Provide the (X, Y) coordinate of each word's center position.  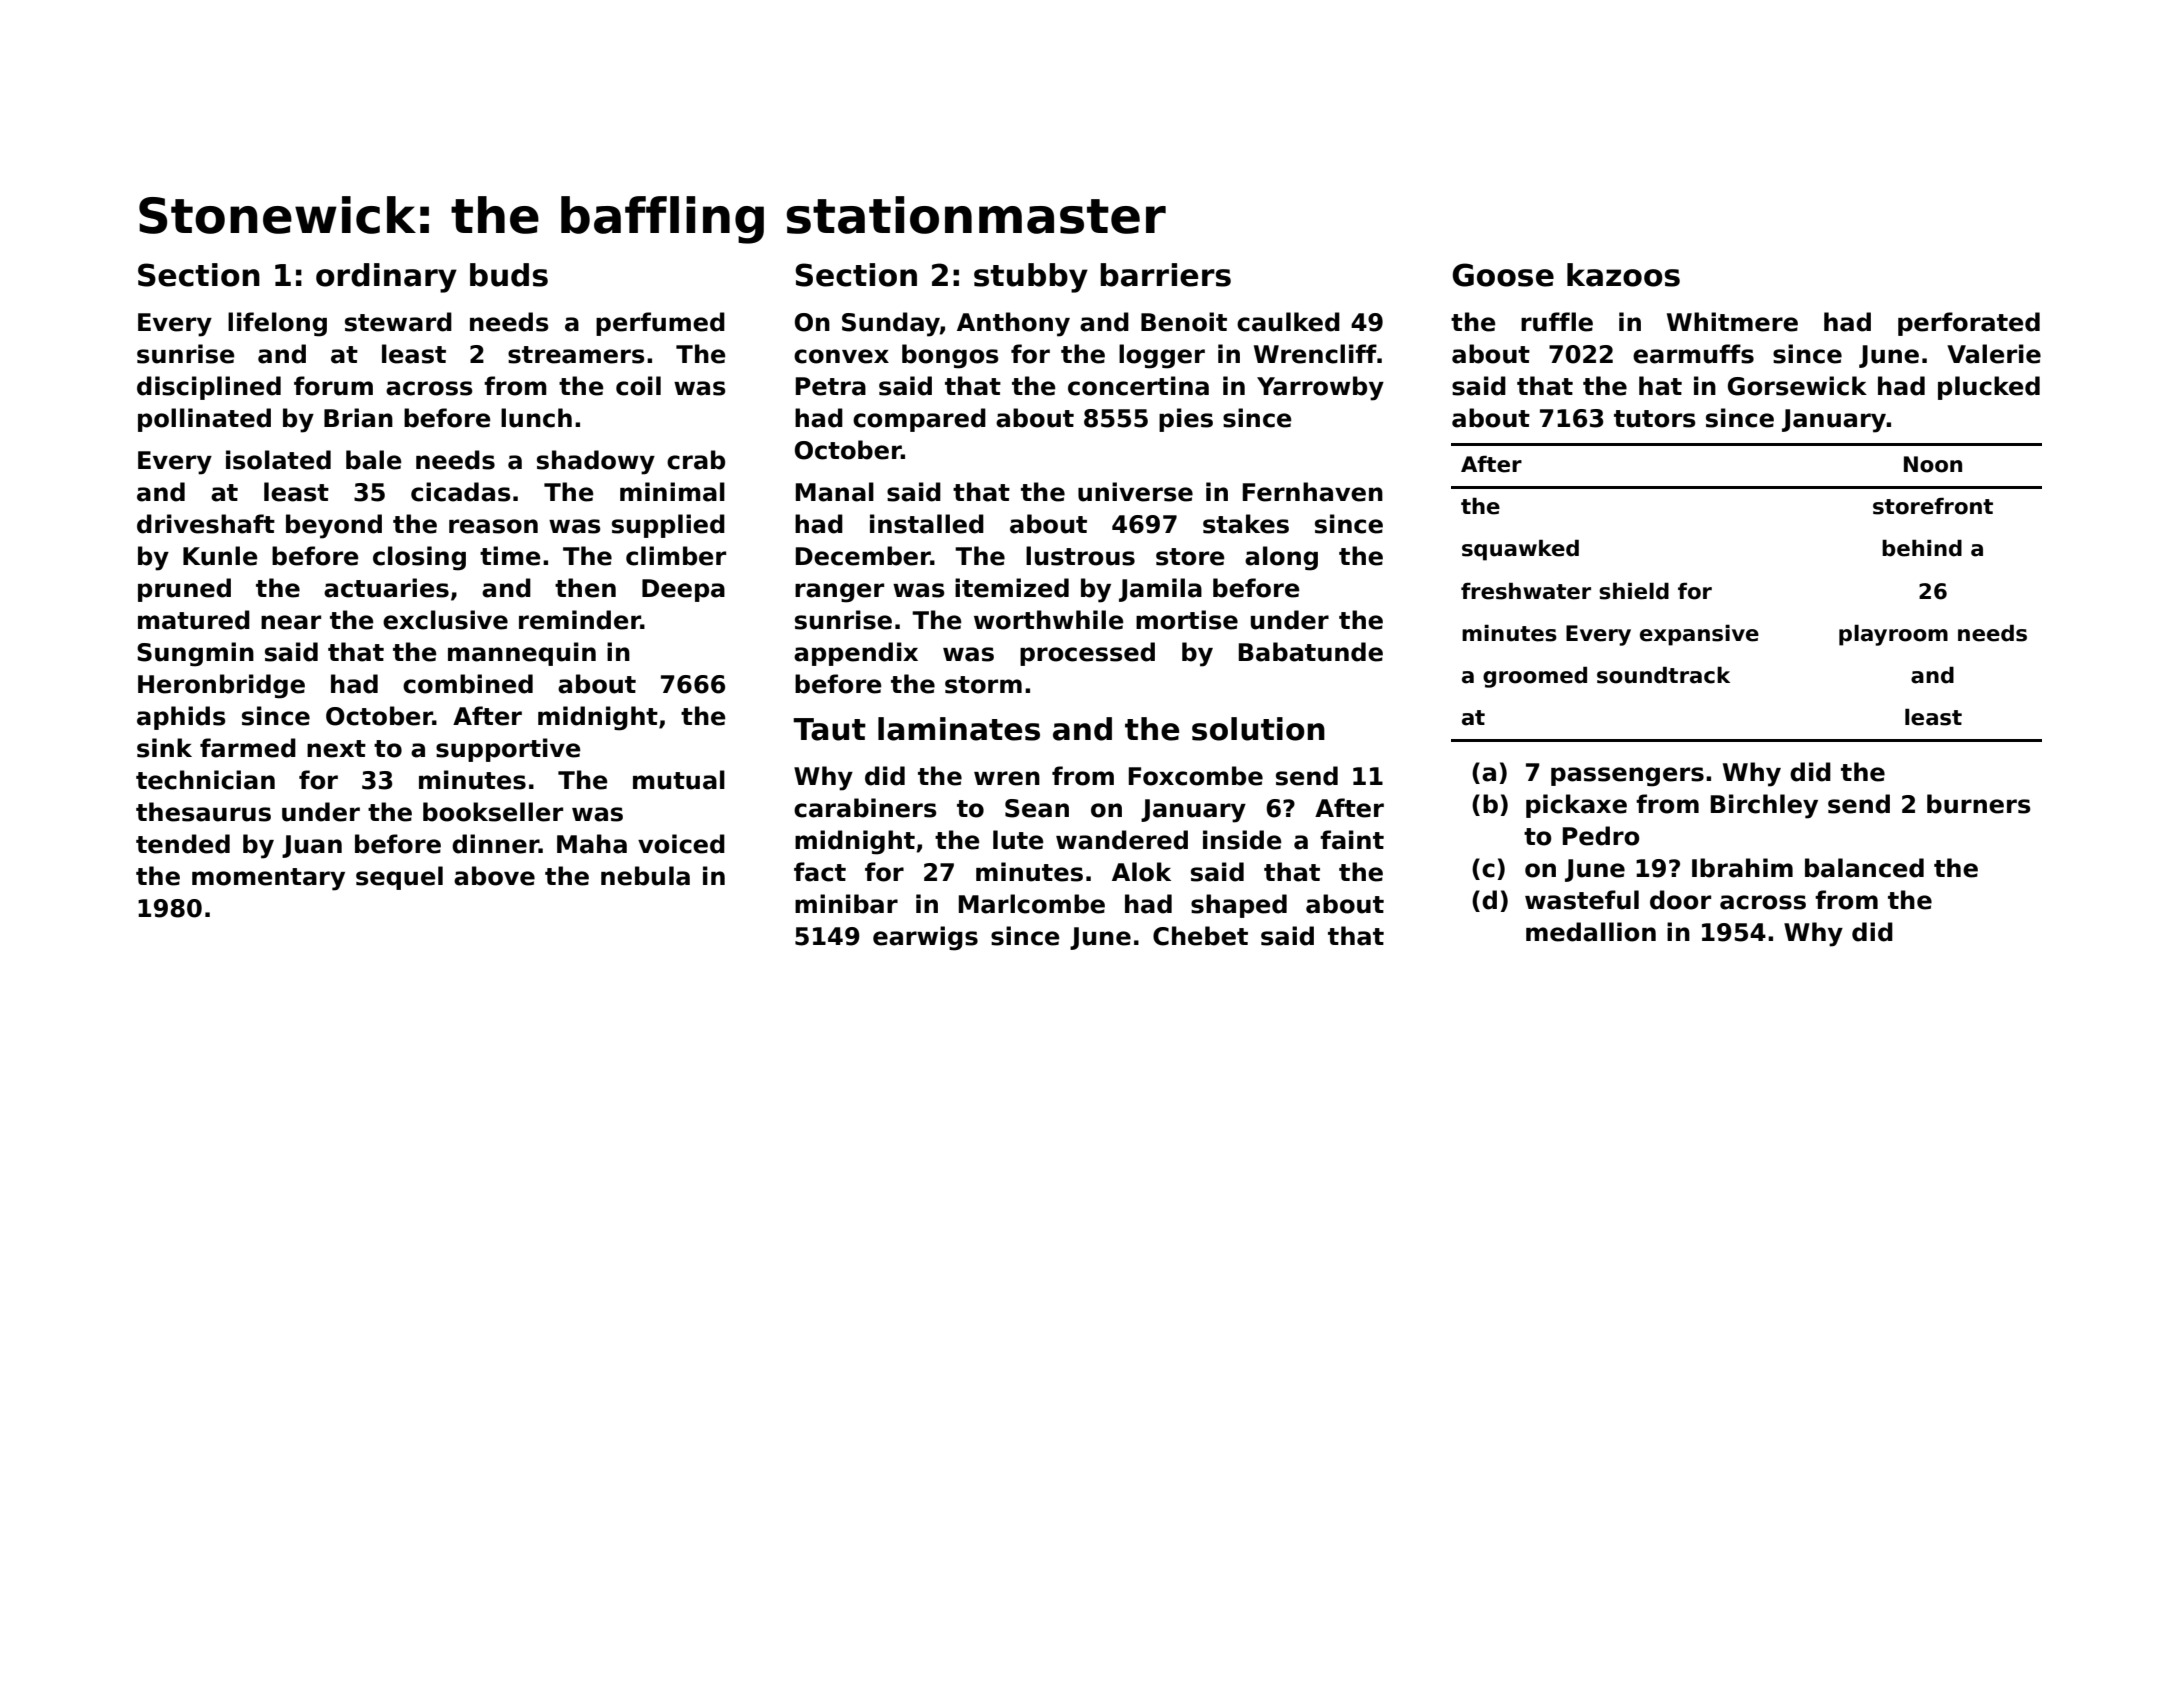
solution (1258, 729)
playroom (1893, 635)
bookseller (493, 812)
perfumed (660, 324)
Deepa (683, 590)
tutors (1655, 419)
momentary (268, 879)
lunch (536, 418)
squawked (1520, 550)
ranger (839, 593)
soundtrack (1663, 675)
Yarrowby (1320, 388)
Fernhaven (1313, 492)
